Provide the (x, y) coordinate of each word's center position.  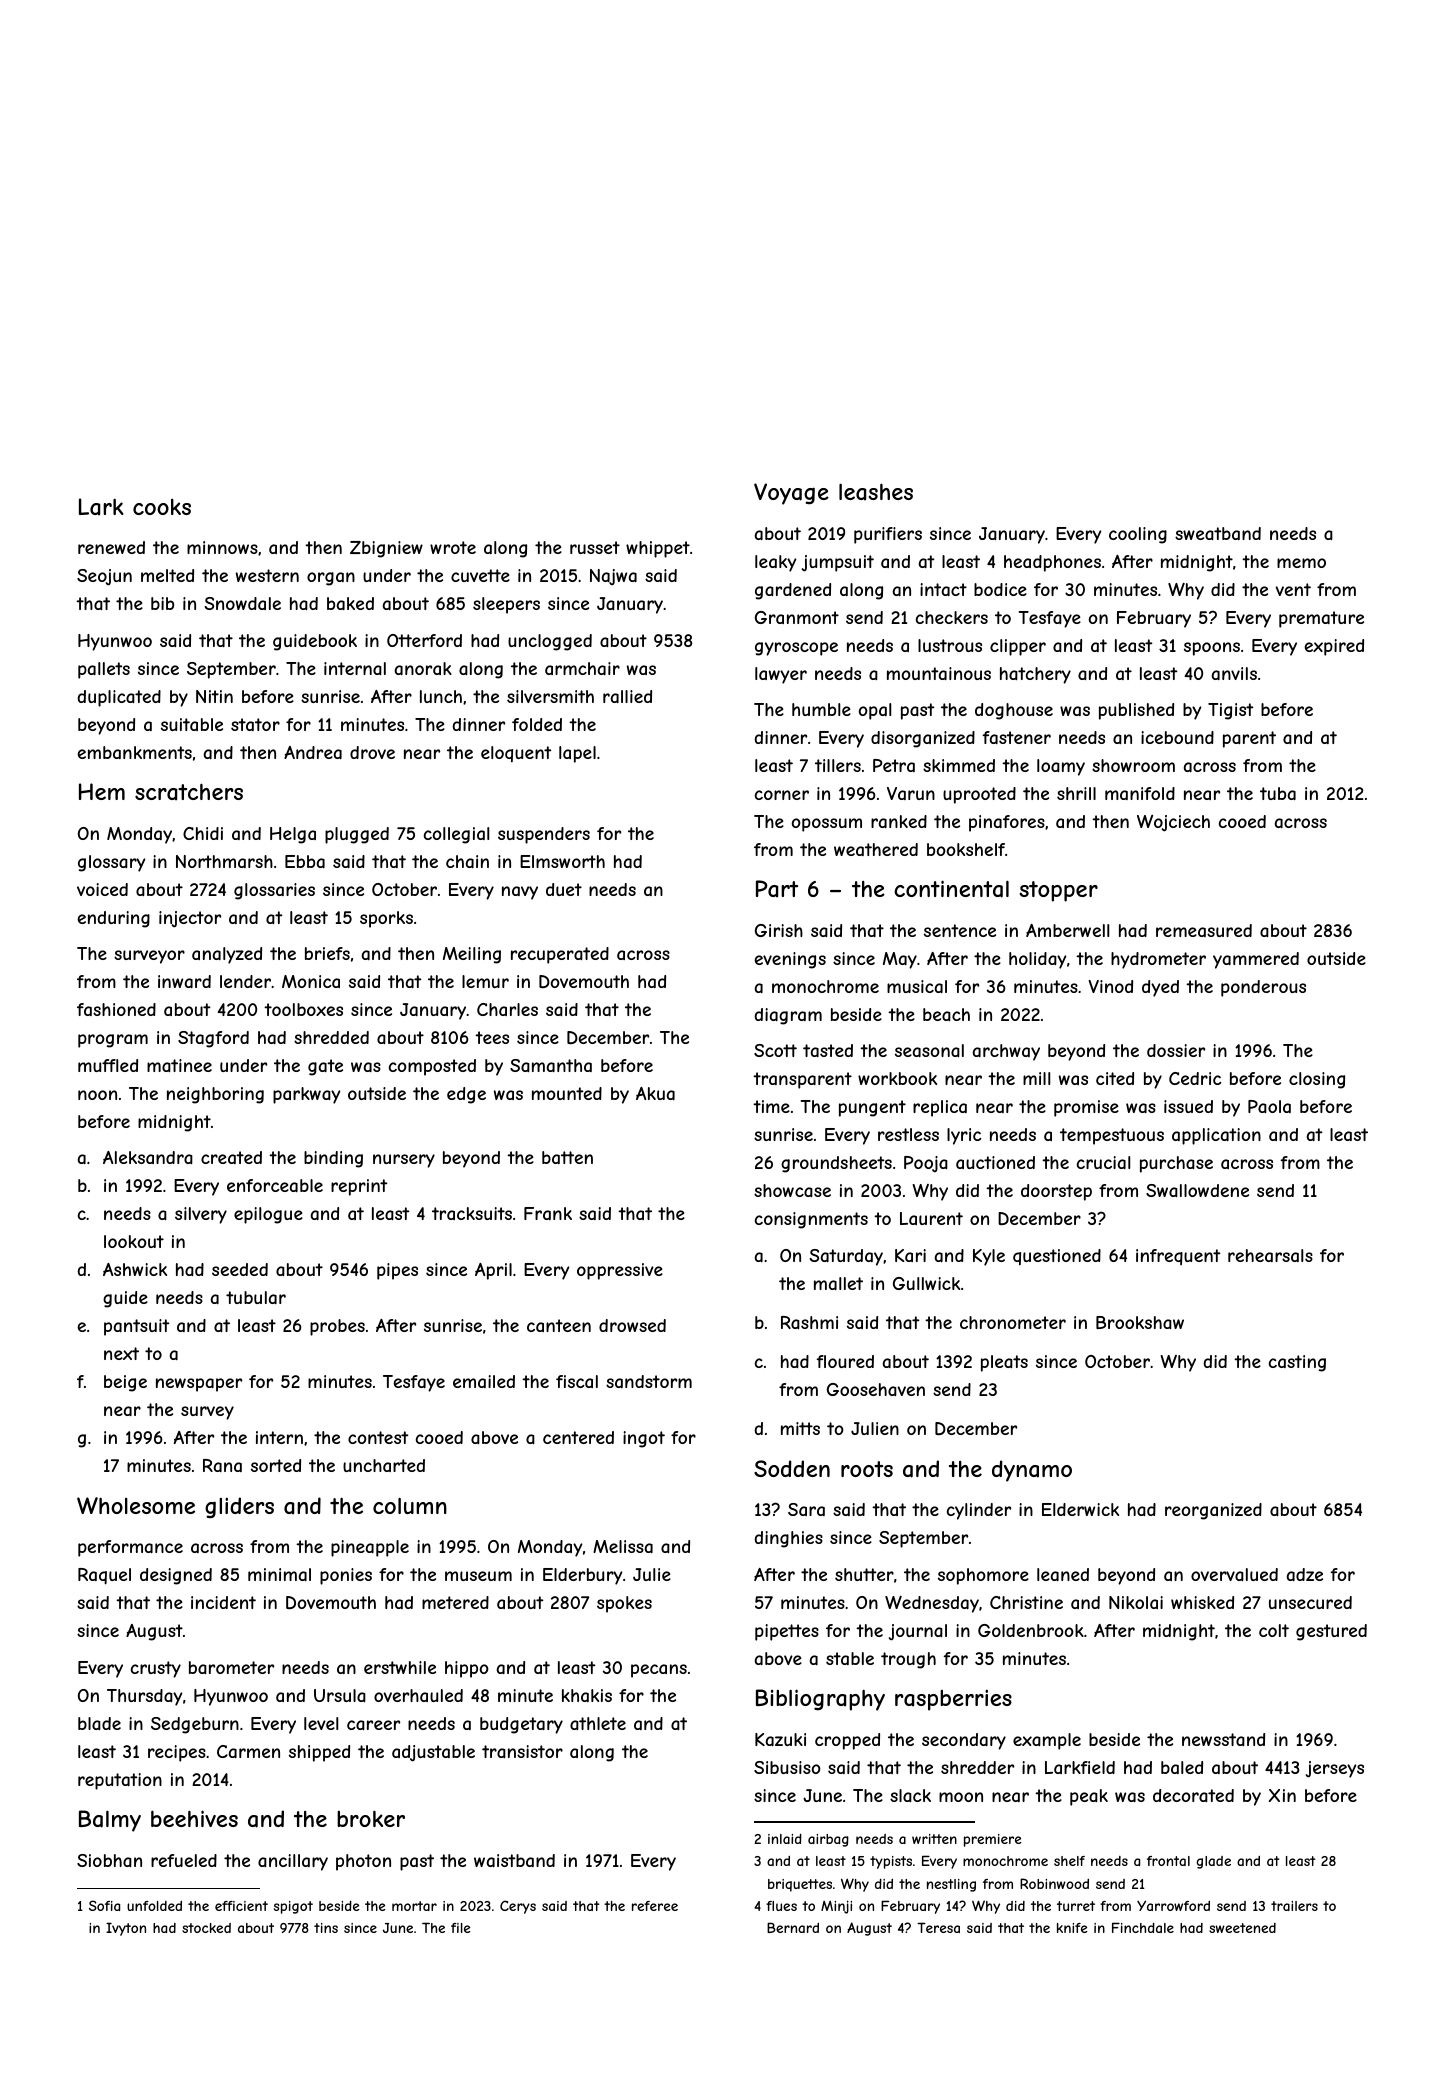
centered (578, 1437)
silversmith (550, 696)
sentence (960, 930)
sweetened (1242, 1928)
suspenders (544, 835)
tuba (1278, 793)
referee (655, 1906)
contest (378, 1437)
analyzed (227, 955)
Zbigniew (386, 549)
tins (326, 1928)
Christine (1026, 1602)
